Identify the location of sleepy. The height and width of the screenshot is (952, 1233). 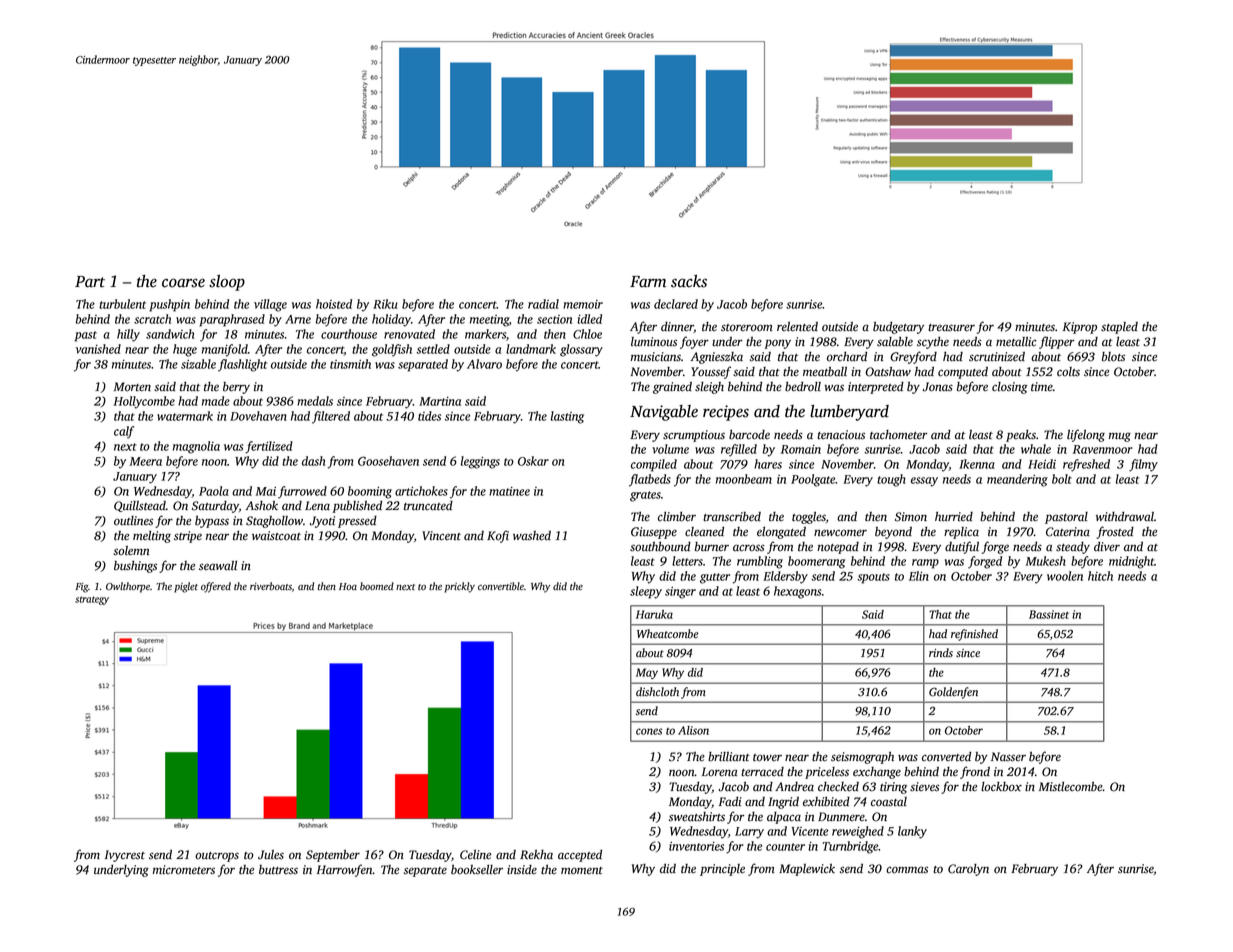
(646, 592).
